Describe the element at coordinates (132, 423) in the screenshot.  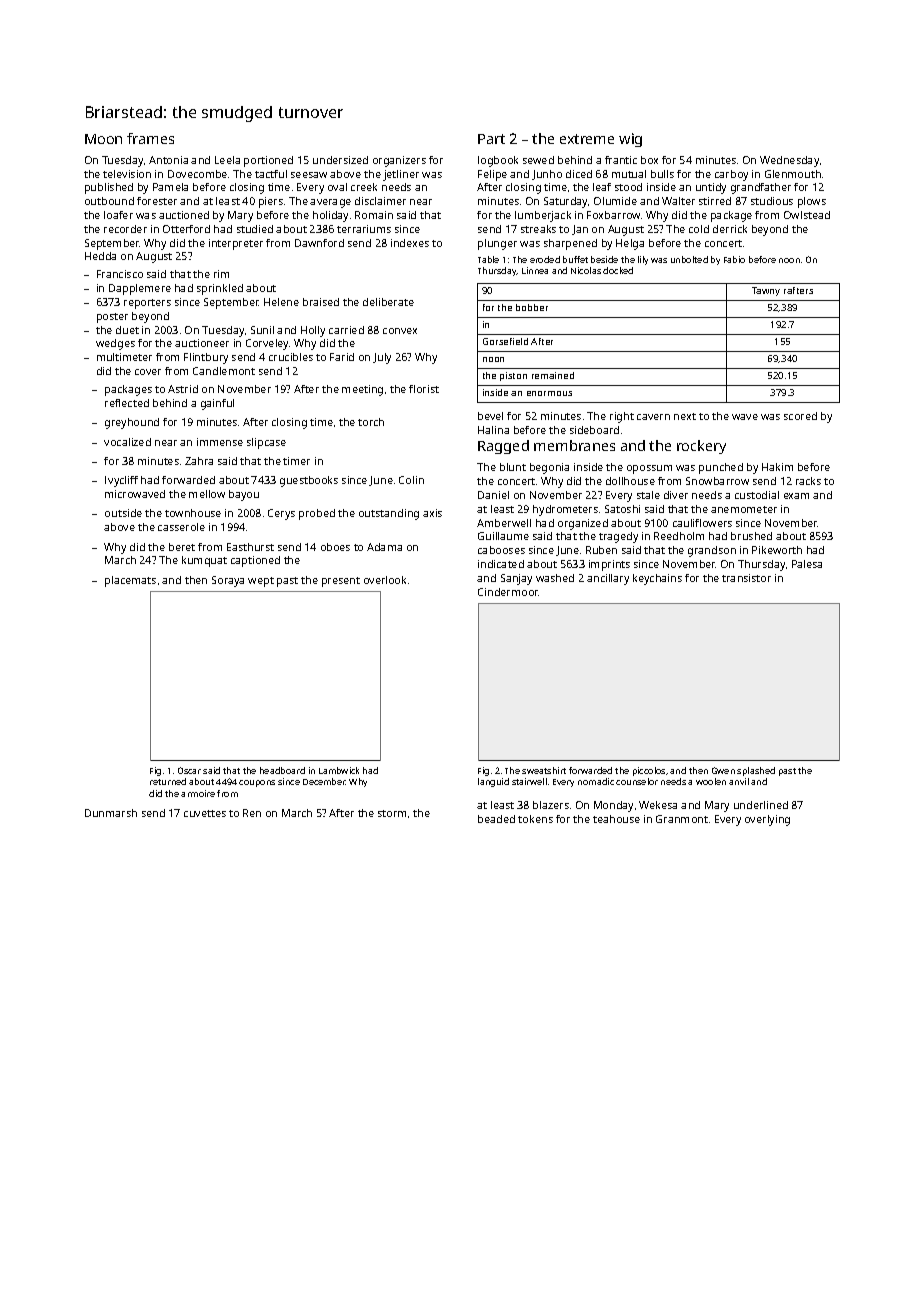
I see `greyhound` at that location.
